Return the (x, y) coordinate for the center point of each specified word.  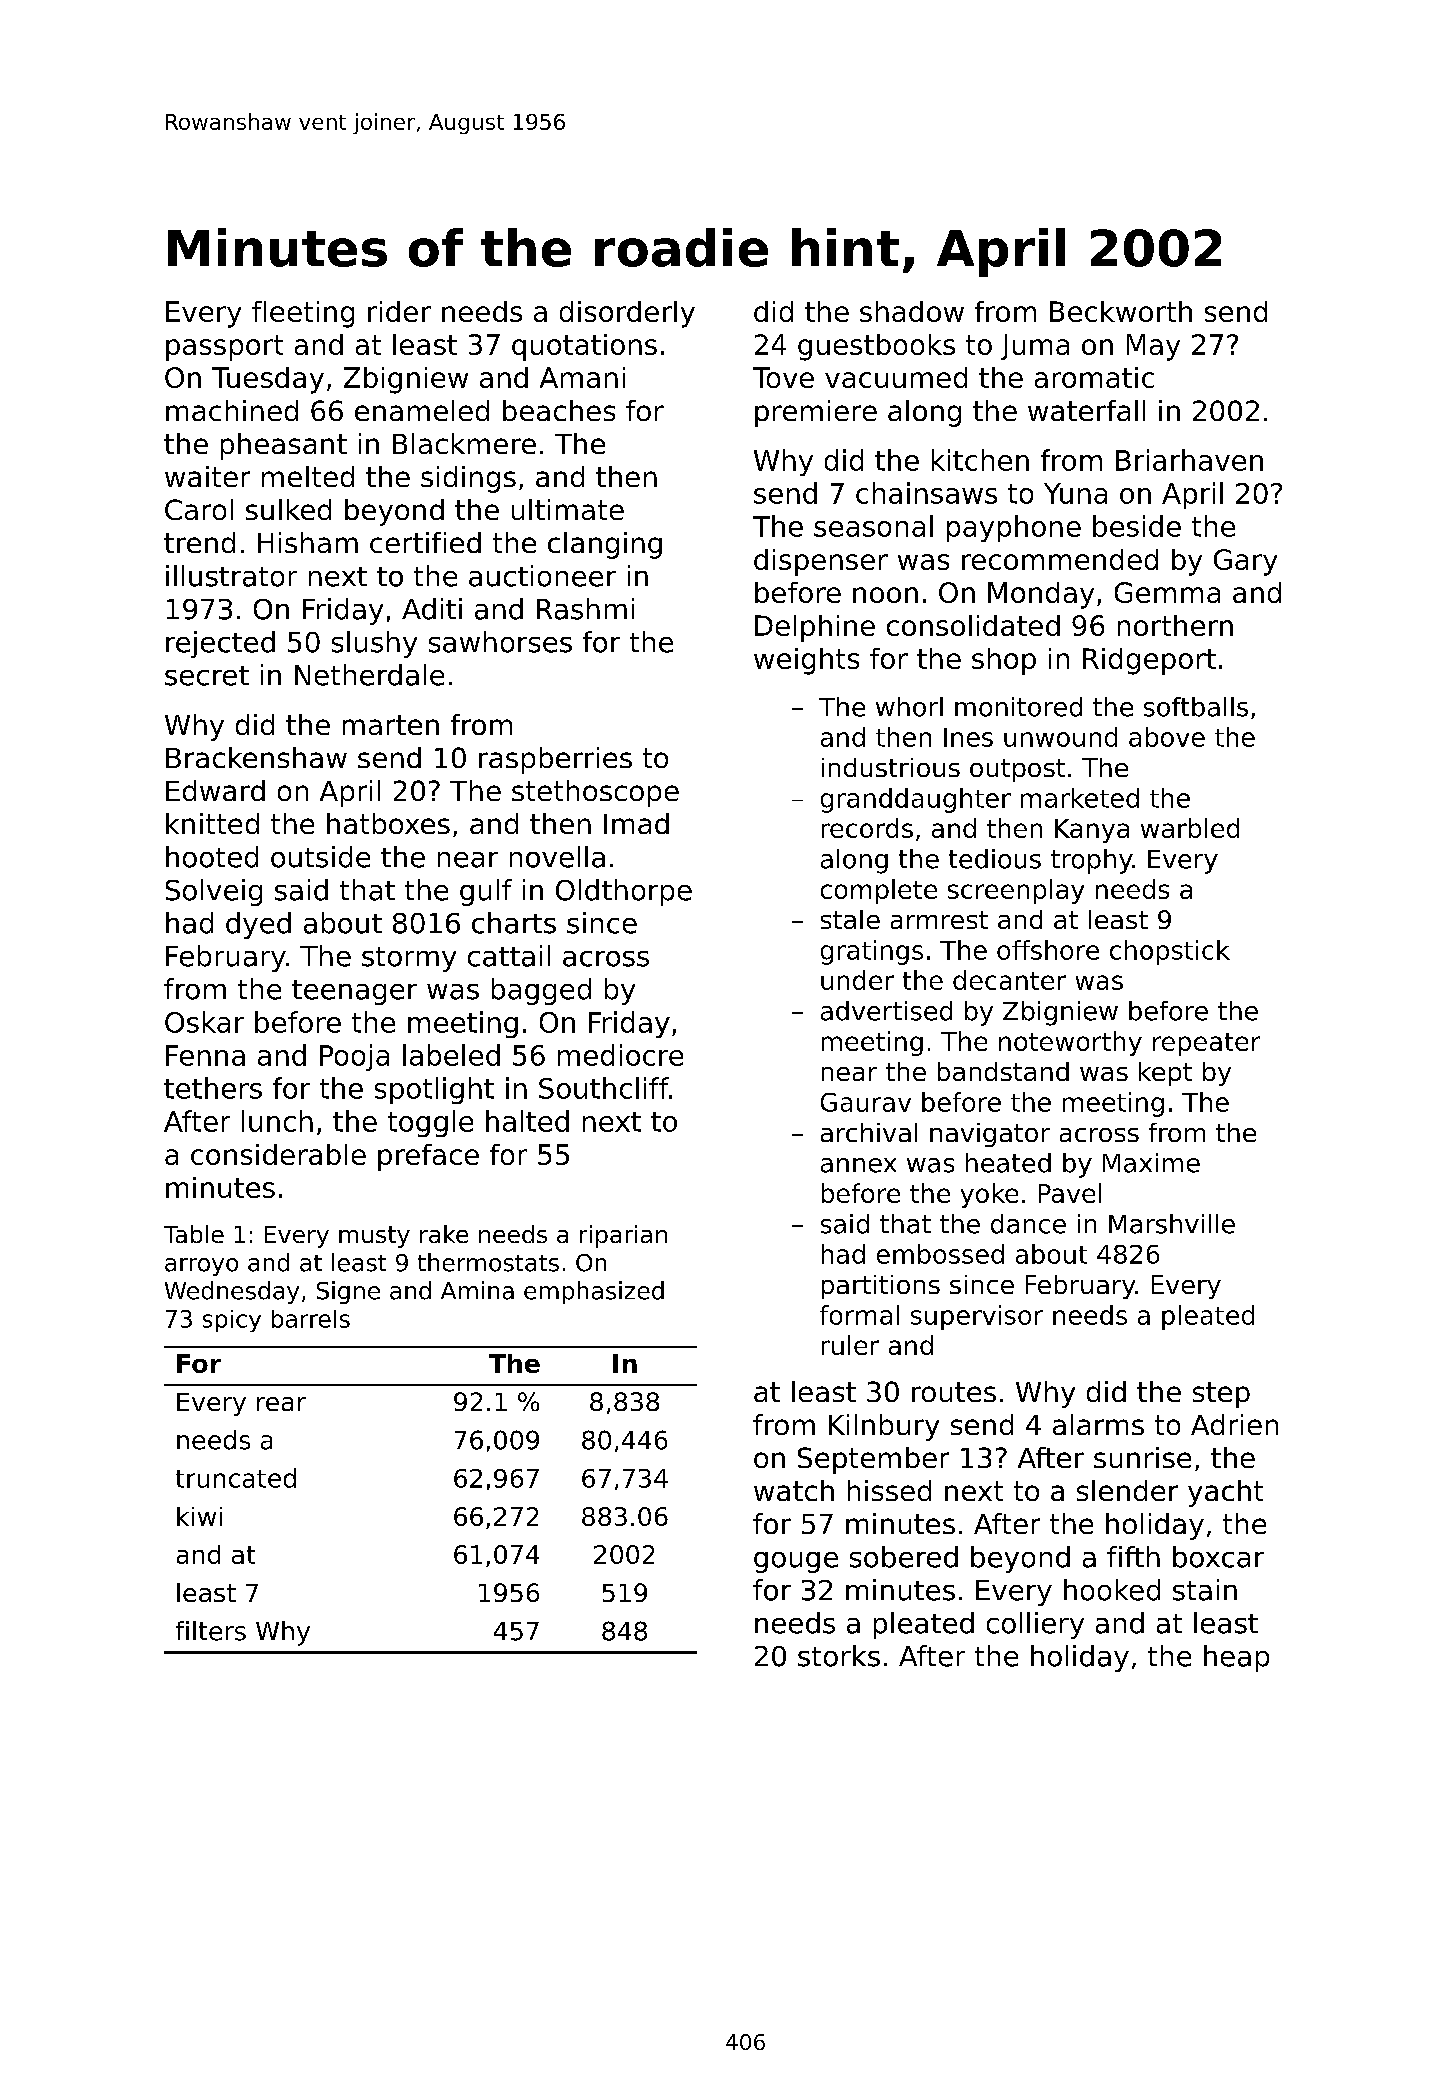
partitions (881, 1287)
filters (211, 1631)
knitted (212, 823)
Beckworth (1121, 311)
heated (1008, 1163)
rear (281, 1404)
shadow (912, 311)
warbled (1190, 828)
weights (806, 661)
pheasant (284, 446)
